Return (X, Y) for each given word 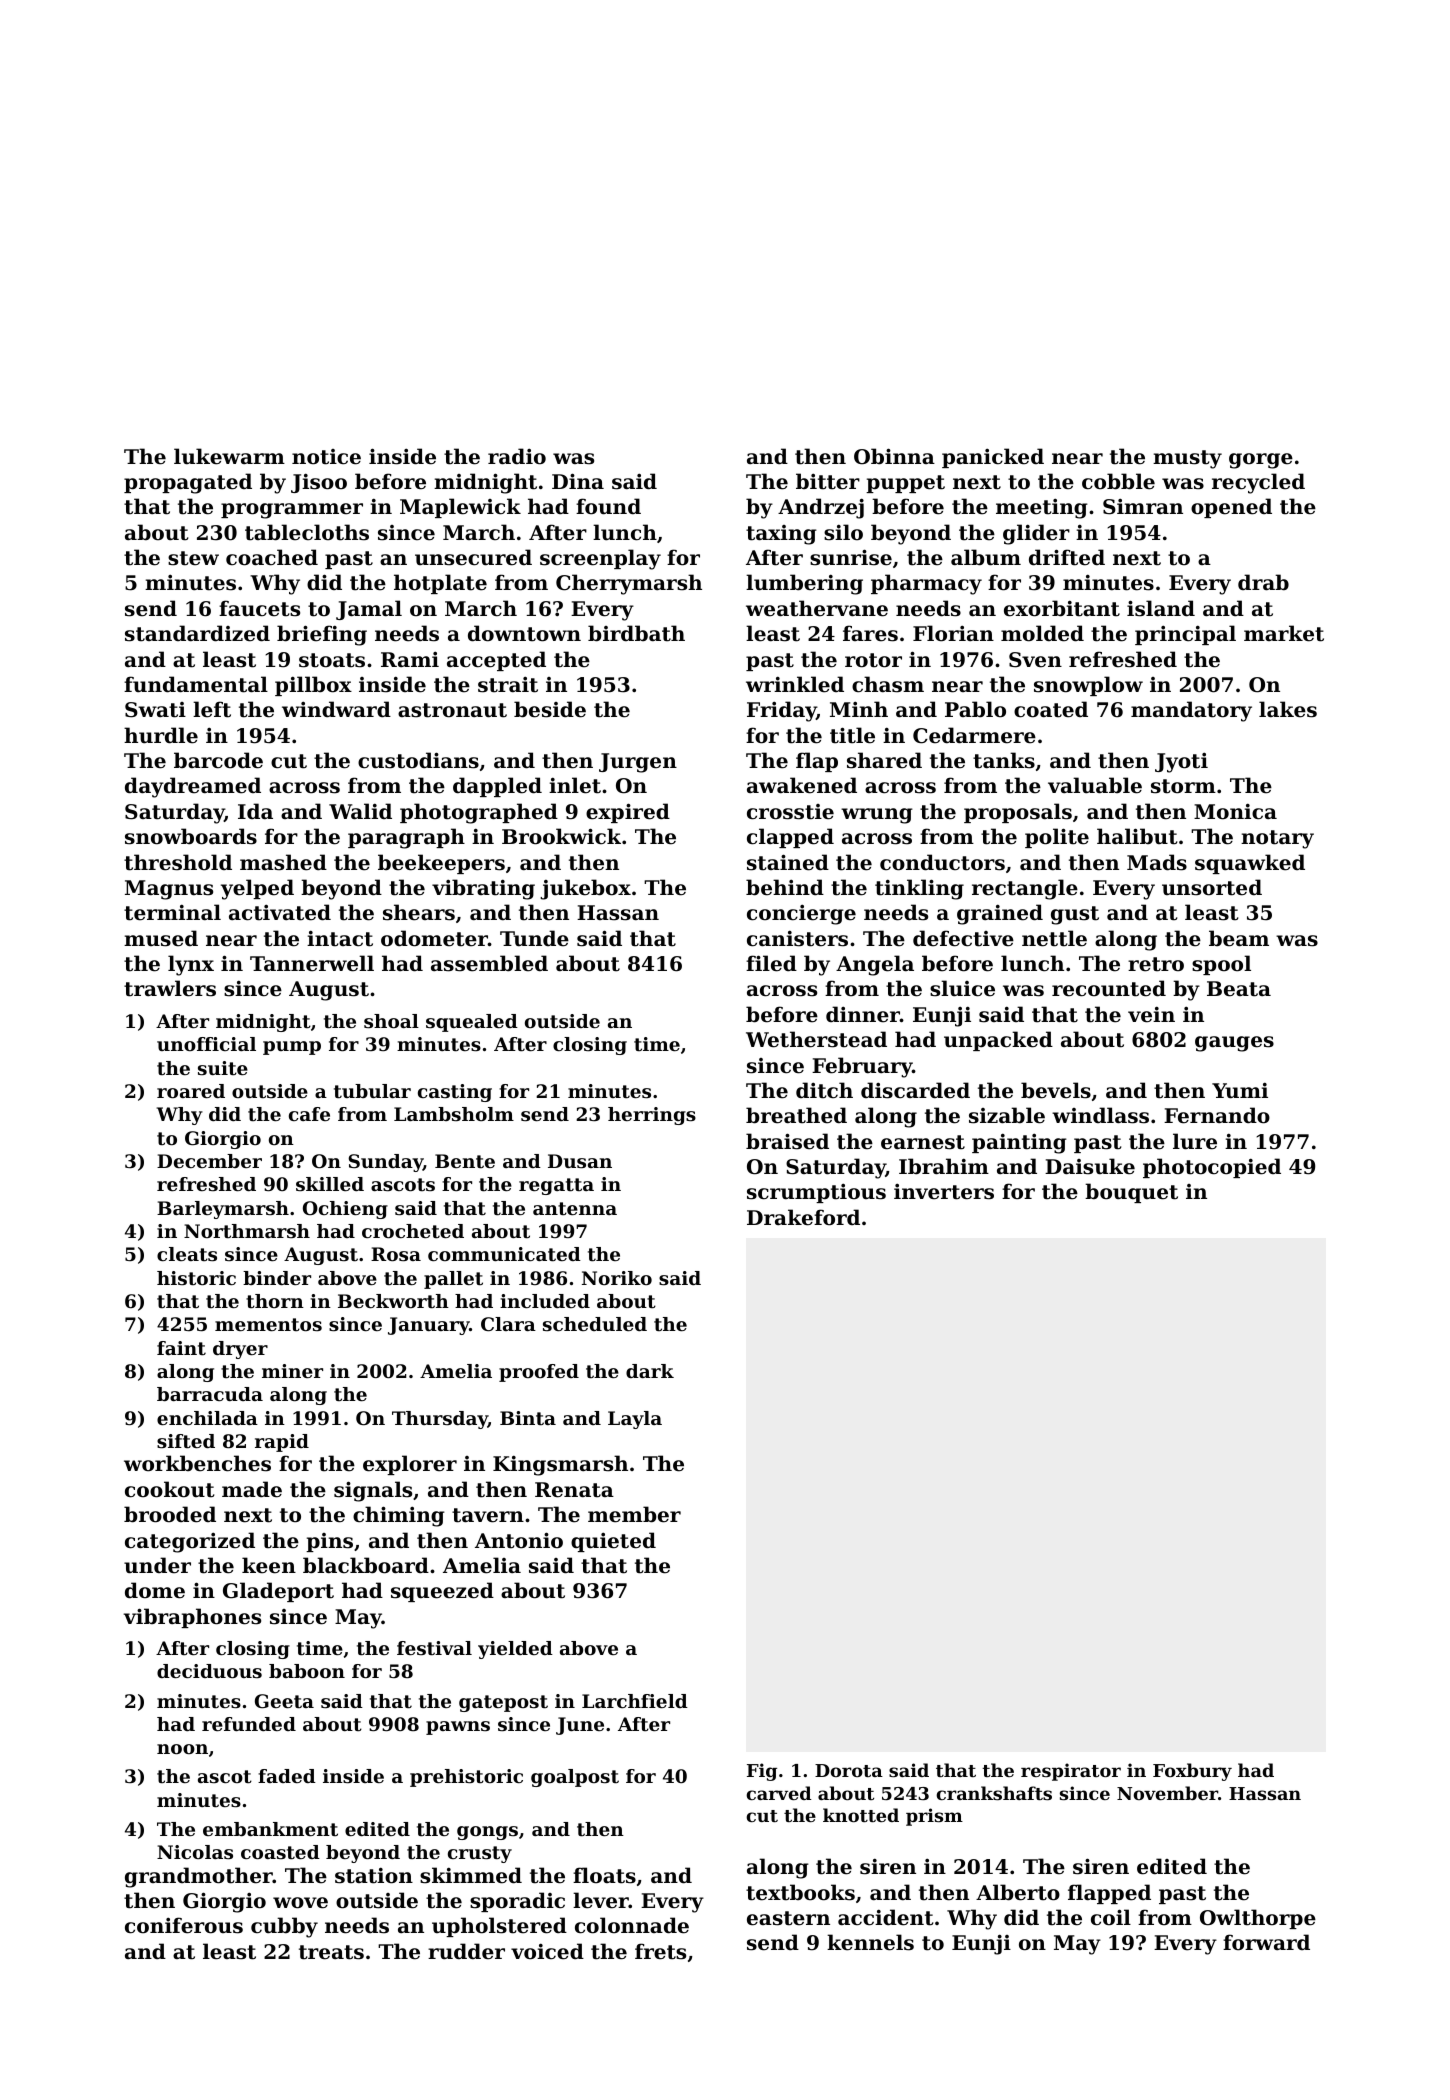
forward (1266, 1942)
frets (660, 1951)
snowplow (1088, 686)
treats (331, 1952)
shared (884, 760)
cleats (187, 1254)
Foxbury (1192, 1772)
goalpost (575, 1778)
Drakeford (803, 1217)
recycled (1258, 483)
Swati (155, 710)
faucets (259, 608)
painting (1019, 1143)
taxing (781, 535)
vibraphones (192, 1618)
